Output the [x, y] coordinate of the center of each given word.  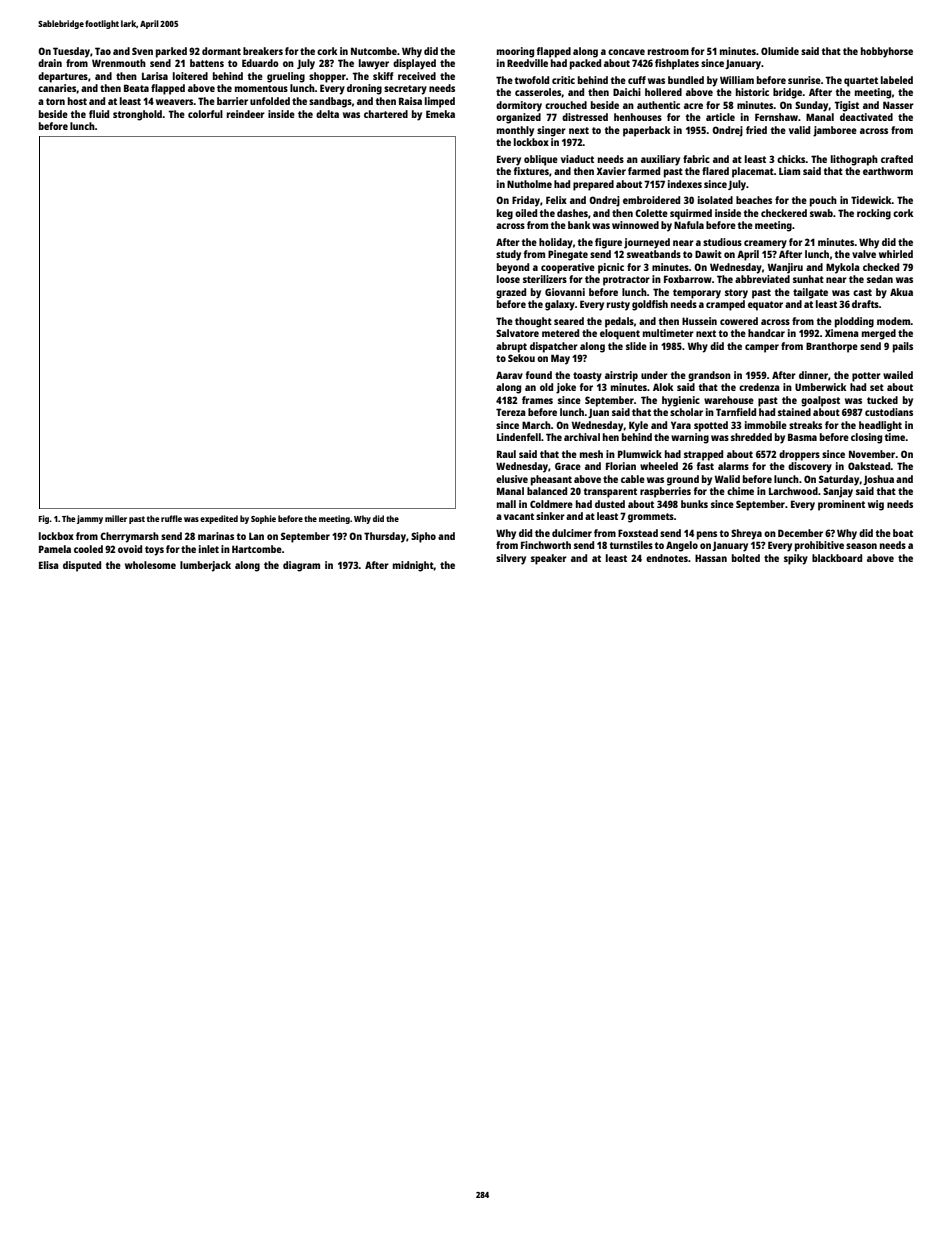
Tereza [511, 412]
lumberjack [205, 566]
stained [794, 412]
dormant [221, 51]
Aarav [509, 375]
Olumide [780, 51]
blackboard [837, 558]
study [508, 255]
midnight [413, 566]
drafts [865, 304]
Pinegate [568, 255]
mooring [515, 52]
